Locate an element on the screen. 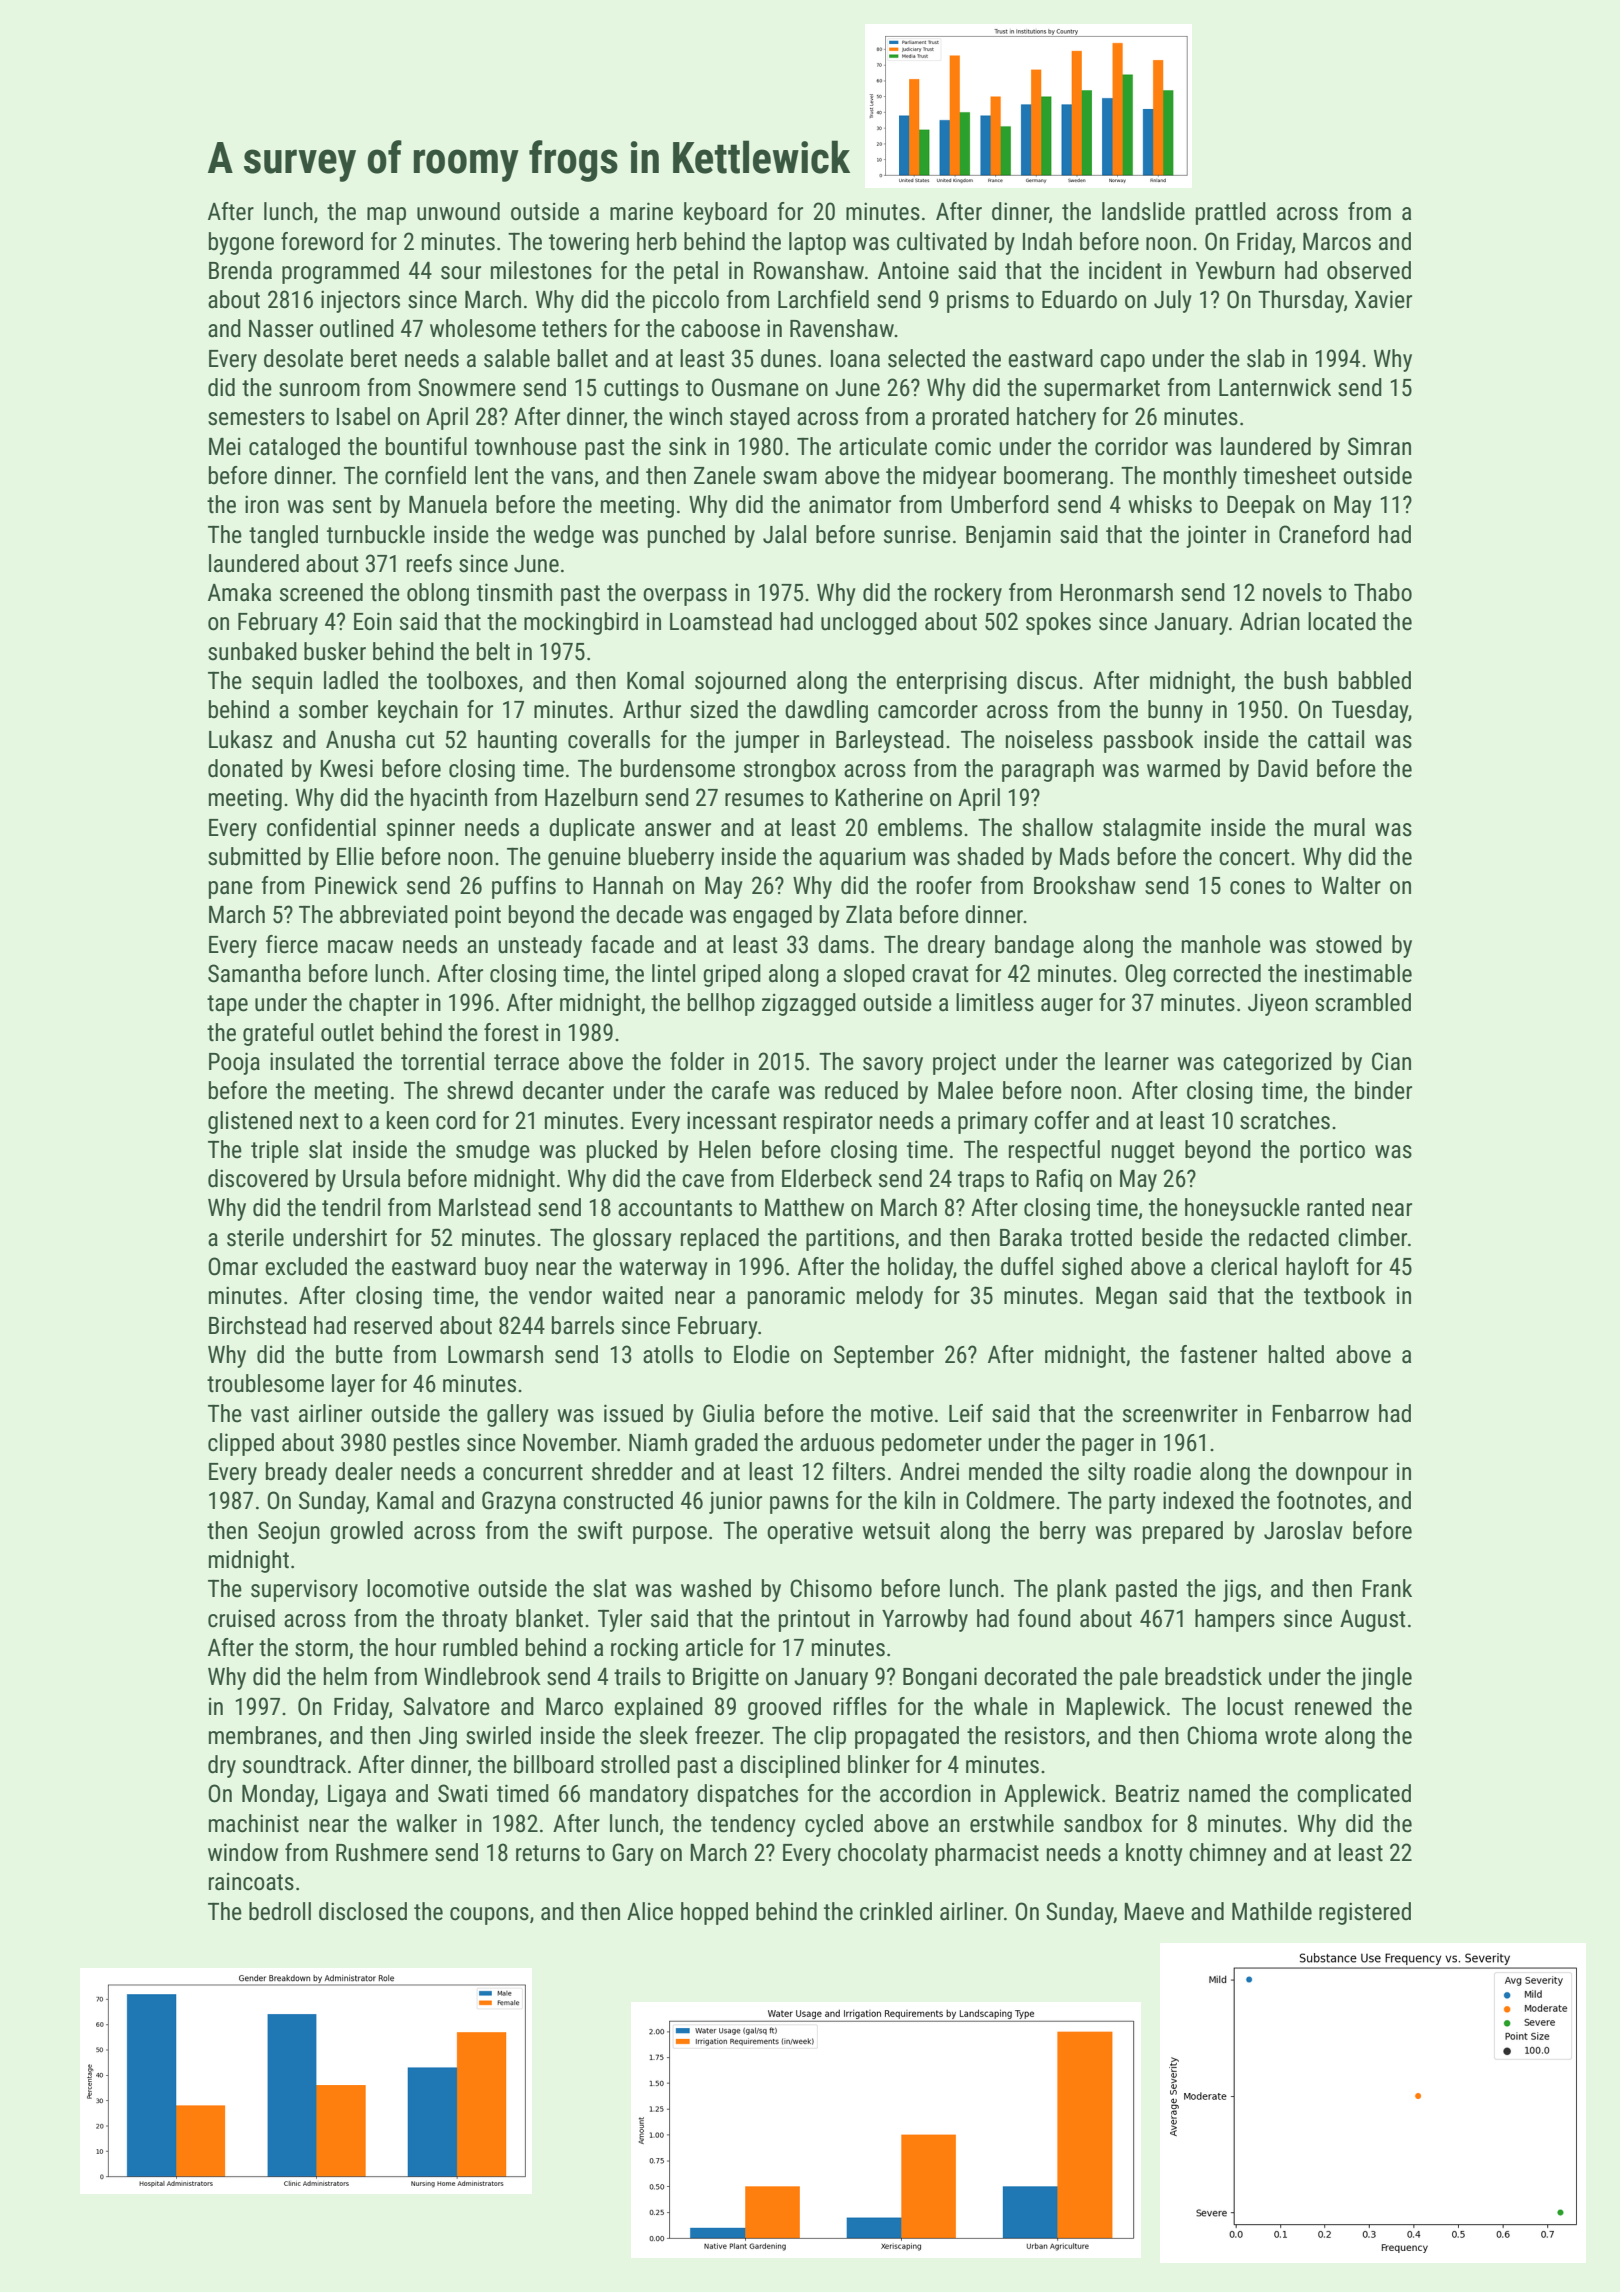  Megan is located at coordinates (1126, 1297).
